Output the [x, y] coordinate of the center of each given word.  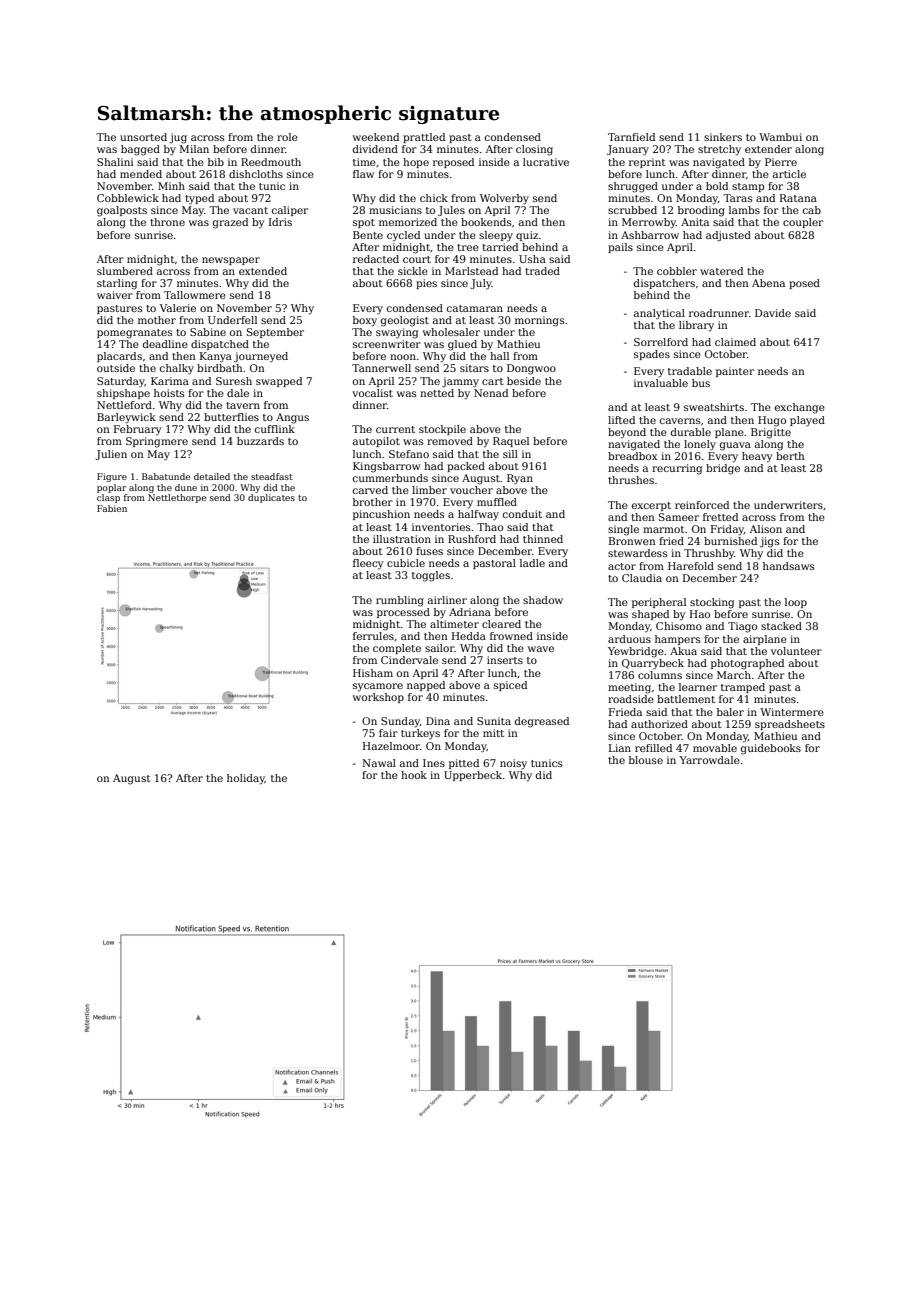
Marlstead [471, 271]
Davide [773, 313]
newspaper [231, 261]
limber [429, 490]
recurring [677, 469]
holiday [246, 779]
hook [414, 775]
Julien [111, 455]
